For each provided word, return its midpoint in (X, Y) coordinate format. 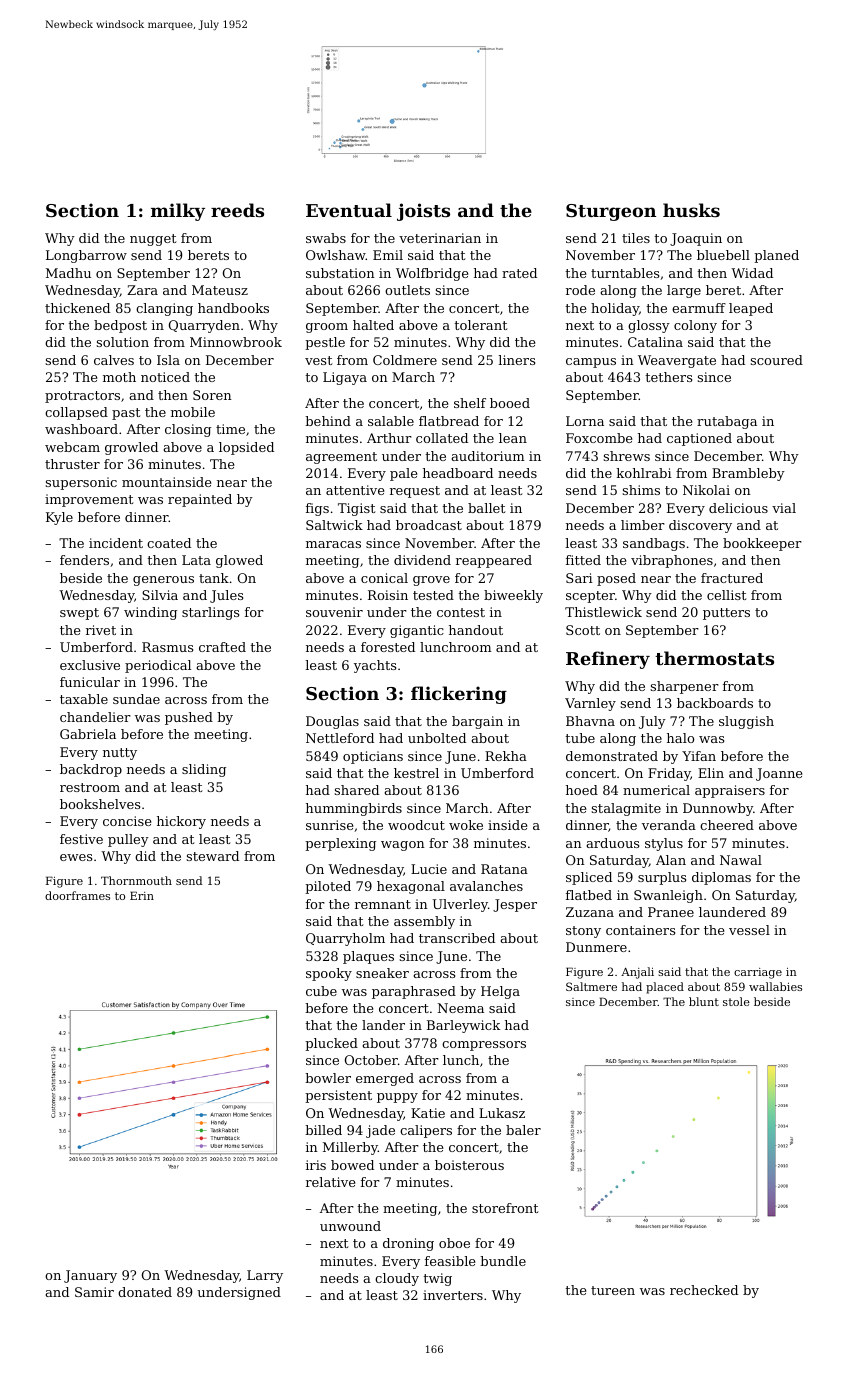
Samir (94, 1292)
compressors (484, 1046)
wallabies (775, 986)
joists (423, 212)
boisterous (469, 1165)
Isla (168, 360)
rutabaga (727, 422)
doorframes (77, 895)
